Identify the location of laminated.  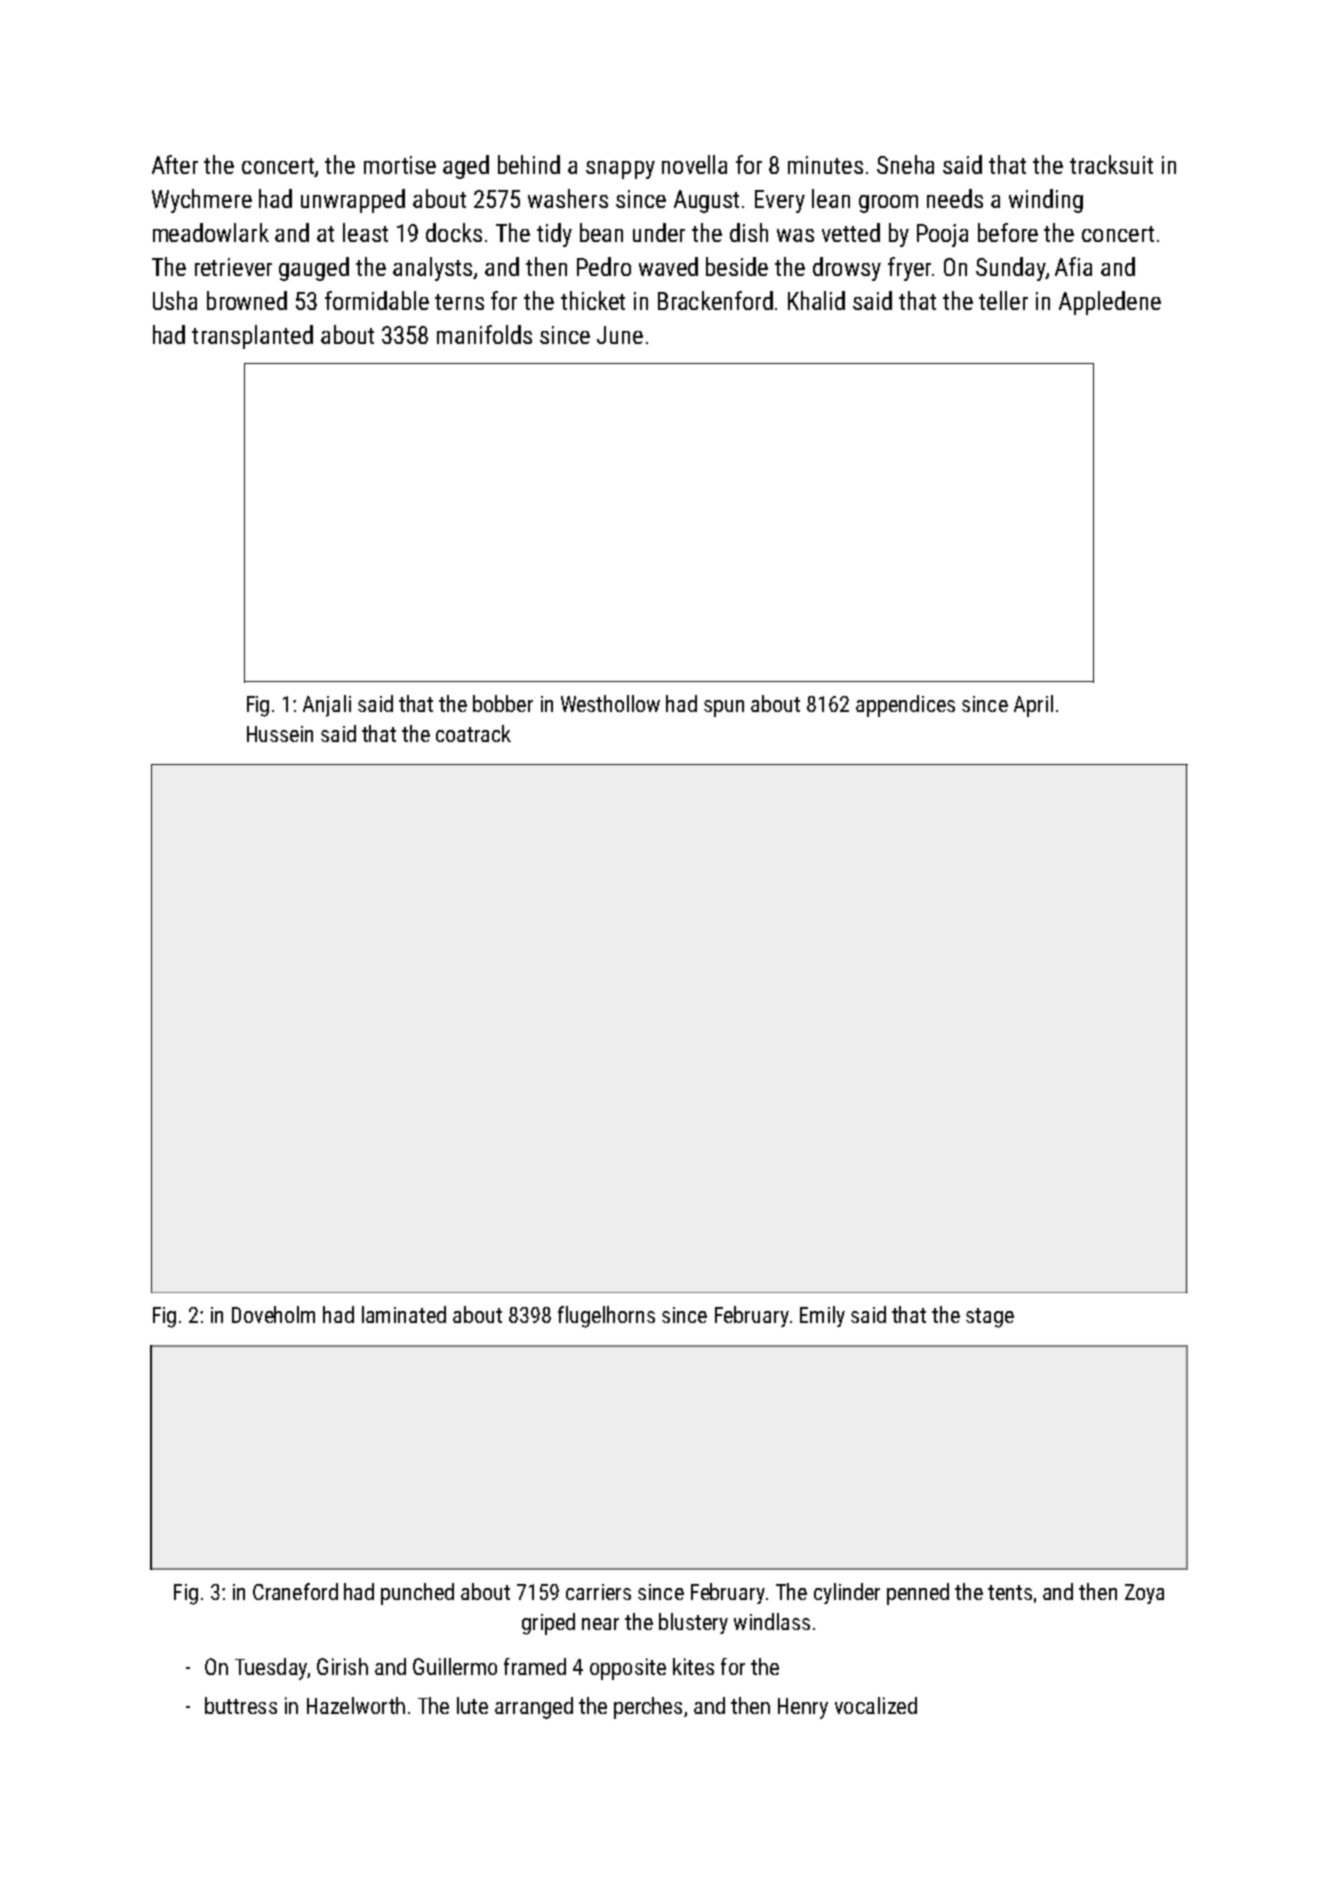
(404, 1314).
